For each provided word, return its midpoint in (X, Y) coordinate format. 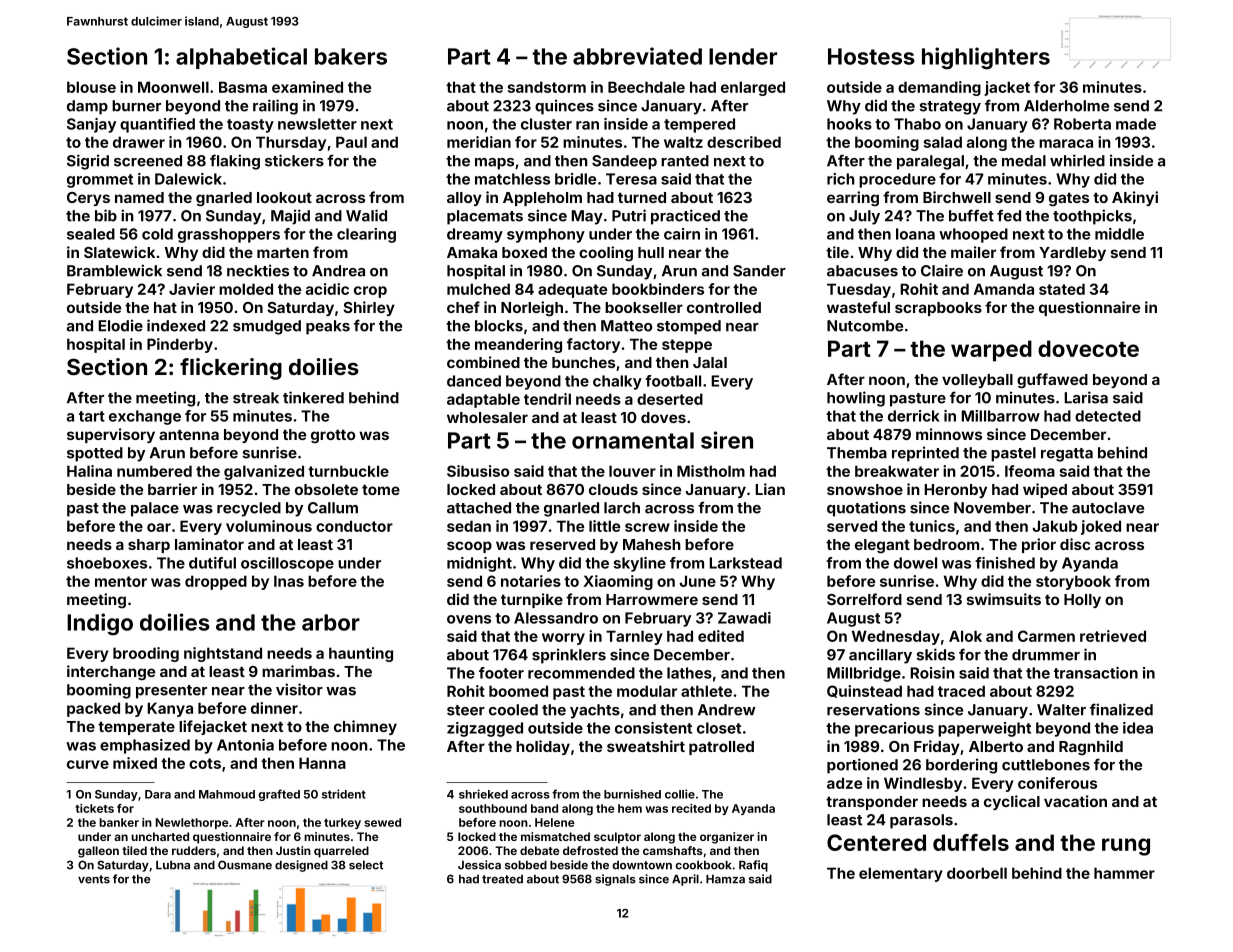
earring (853, 199)
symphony (546, 235)
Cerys (88, 199)
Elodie (120, 325)
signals (615, 880)
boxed (524, 252)
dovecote (1088, 348)
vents (94, 879)
